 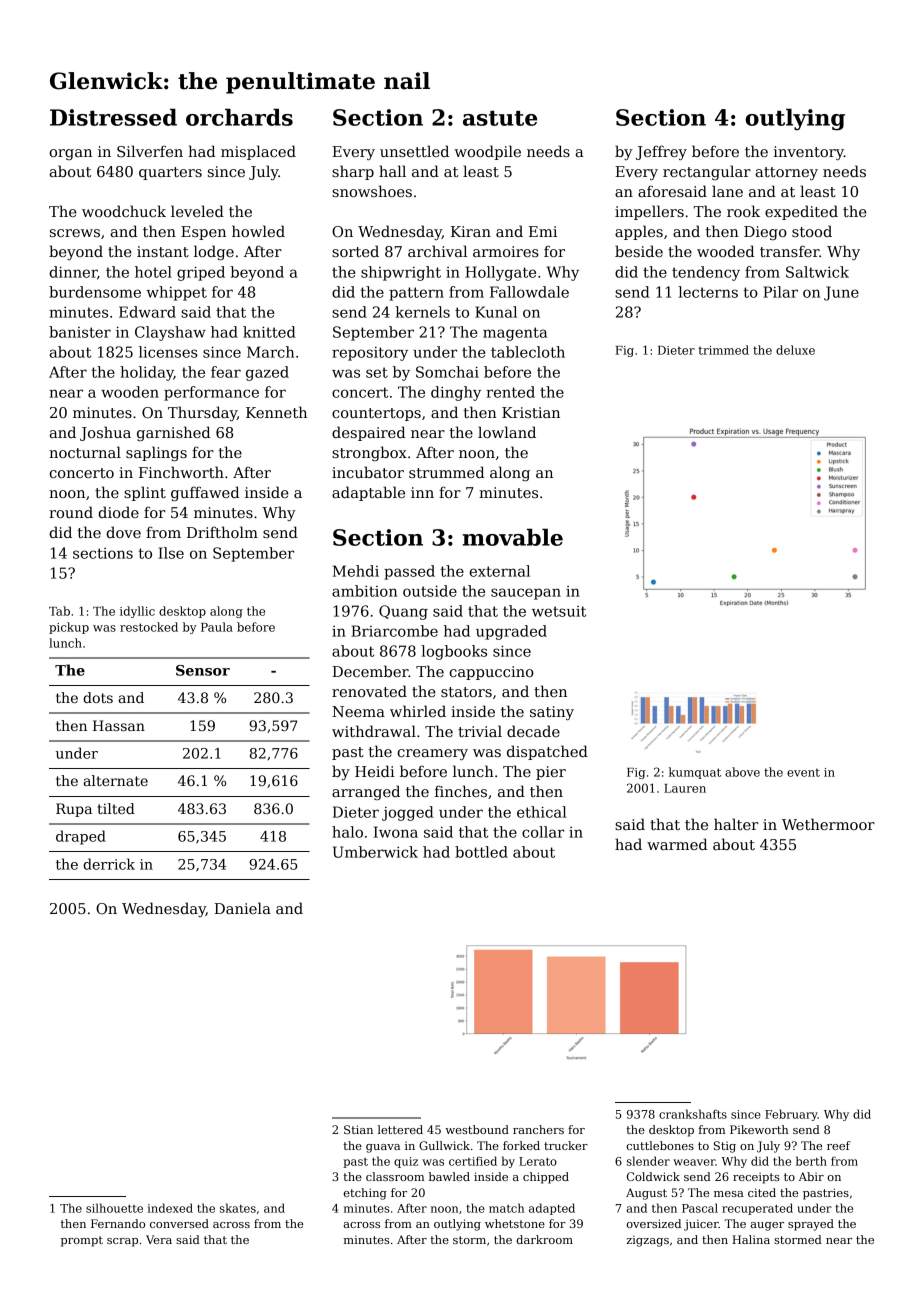 What do you see at coordinates (109, 864) in the screenshot?
I see `derrick` at bounding box center [109, 864].
